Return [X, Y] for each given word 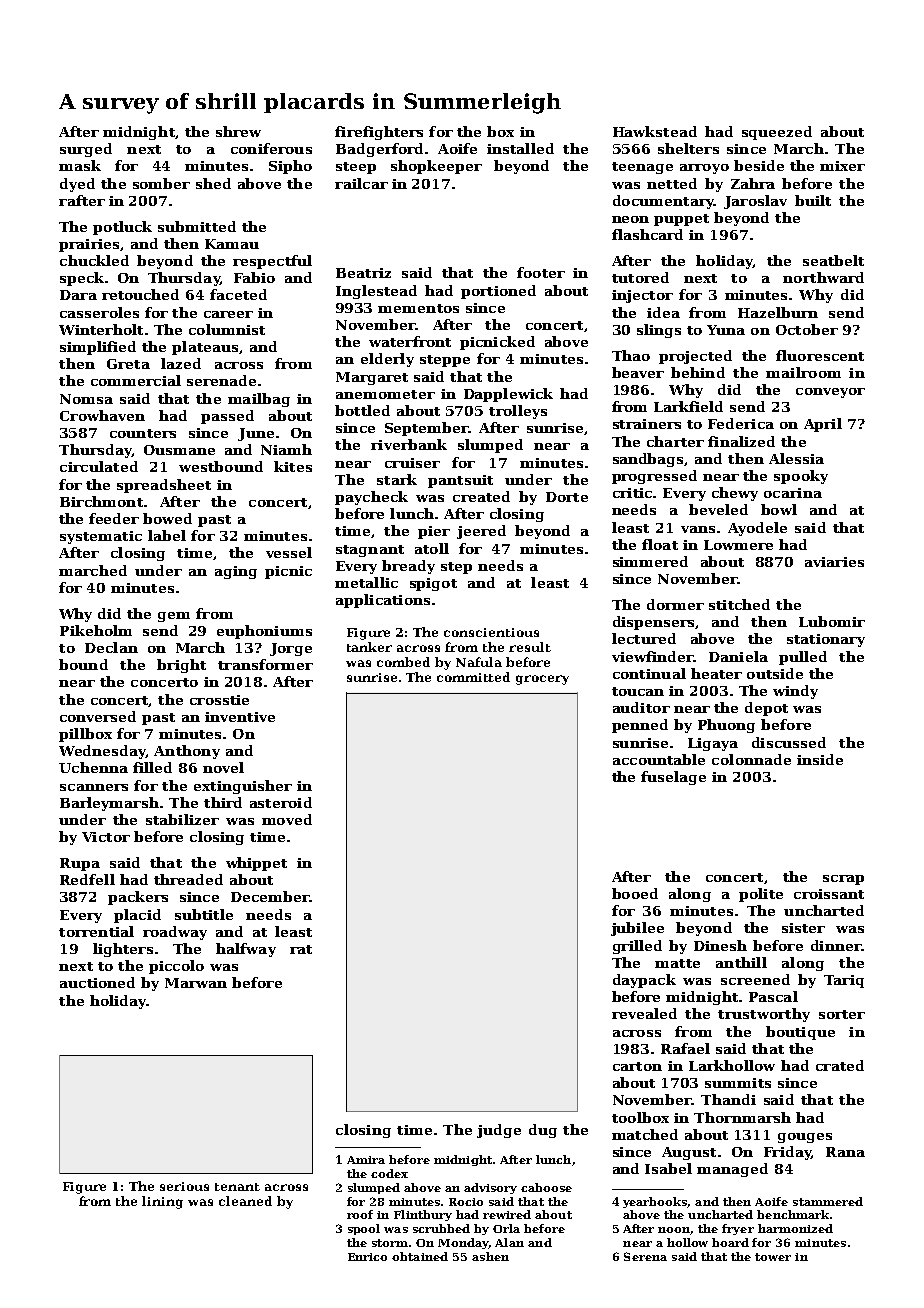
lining [162, 1202]
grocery [542, 680]
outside [775, 673]
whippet [256, 864]
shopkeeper [436, 167]
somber [161, 183]
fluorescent [820, 355]
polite [761, 895]
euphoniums [264, 632]
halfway [246, 950]
